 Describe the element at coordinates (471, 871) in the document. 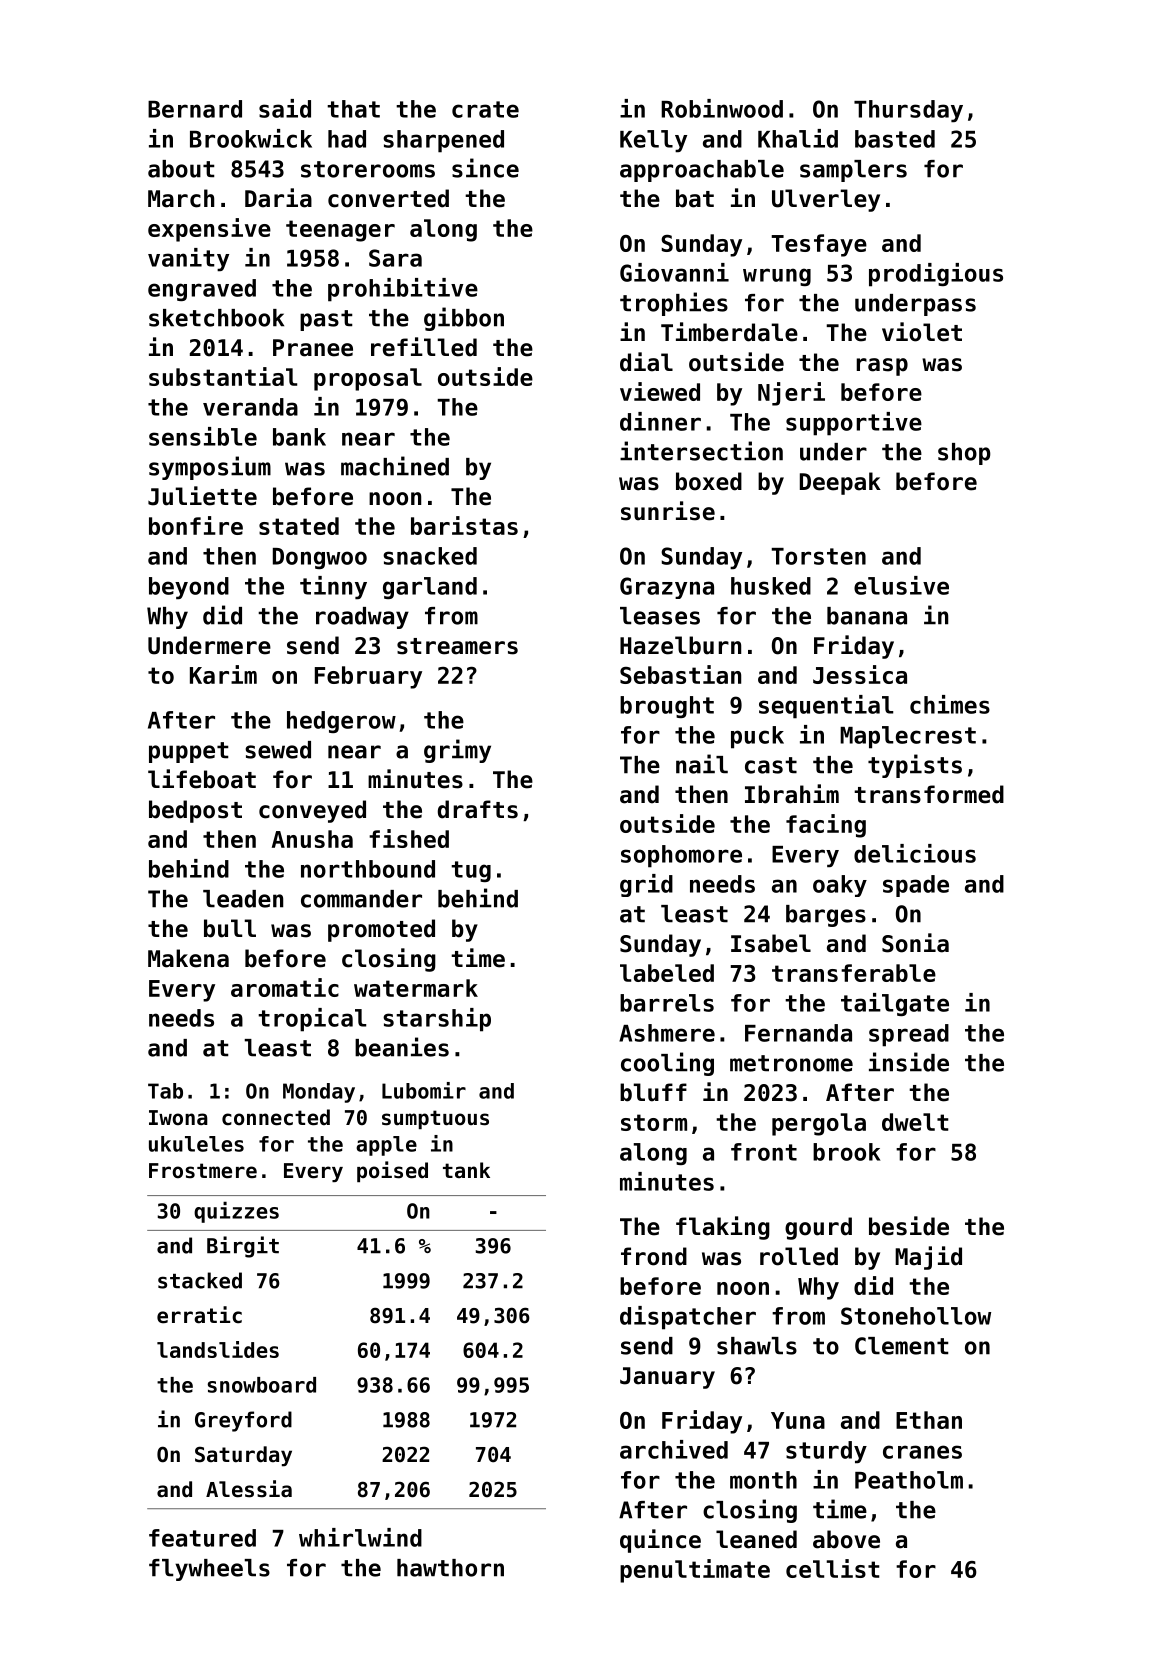

I see `tug` at that location.
